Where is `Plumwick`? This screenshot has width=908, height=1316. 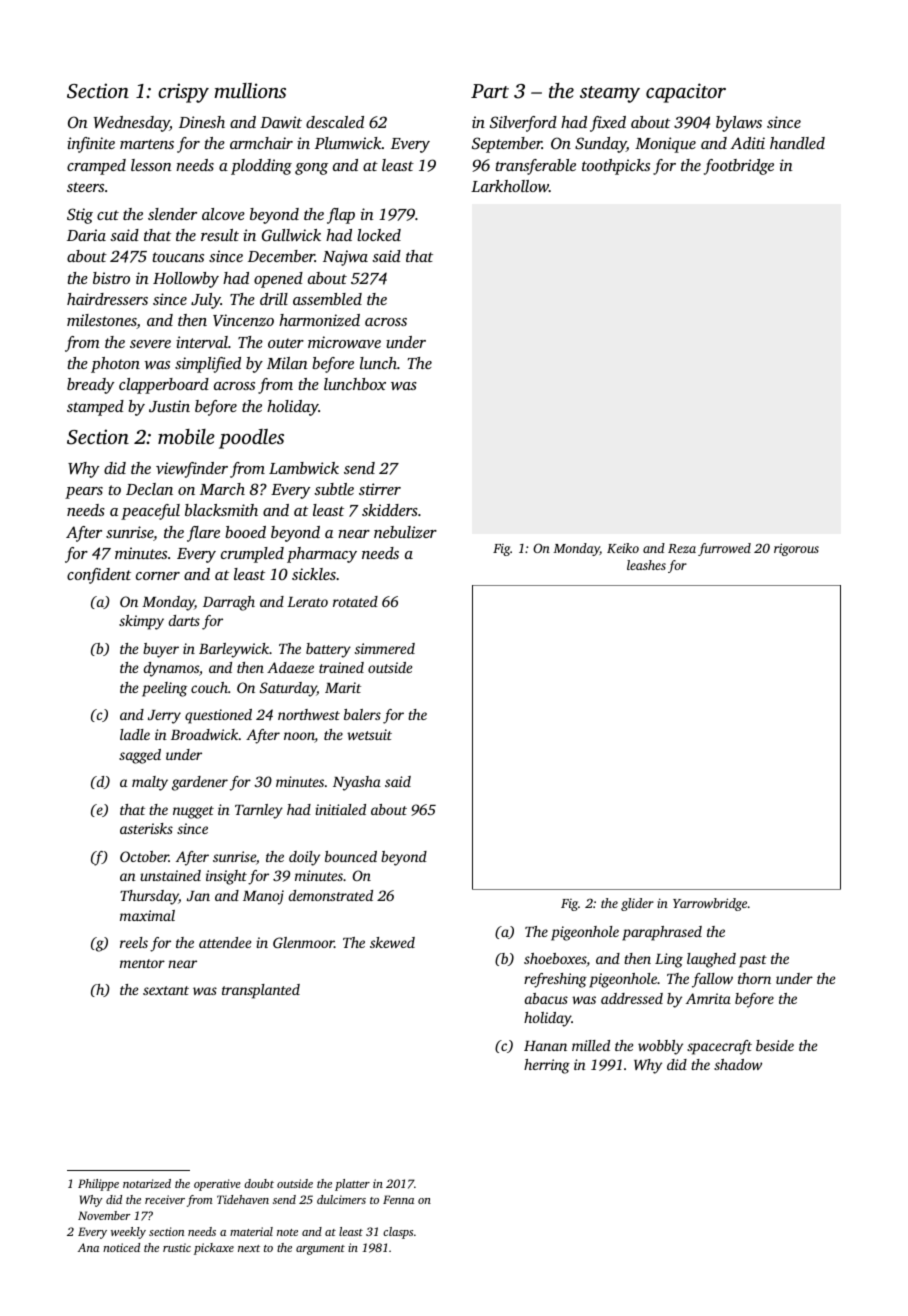
Plumwick is located at coordinates (348, 143).
